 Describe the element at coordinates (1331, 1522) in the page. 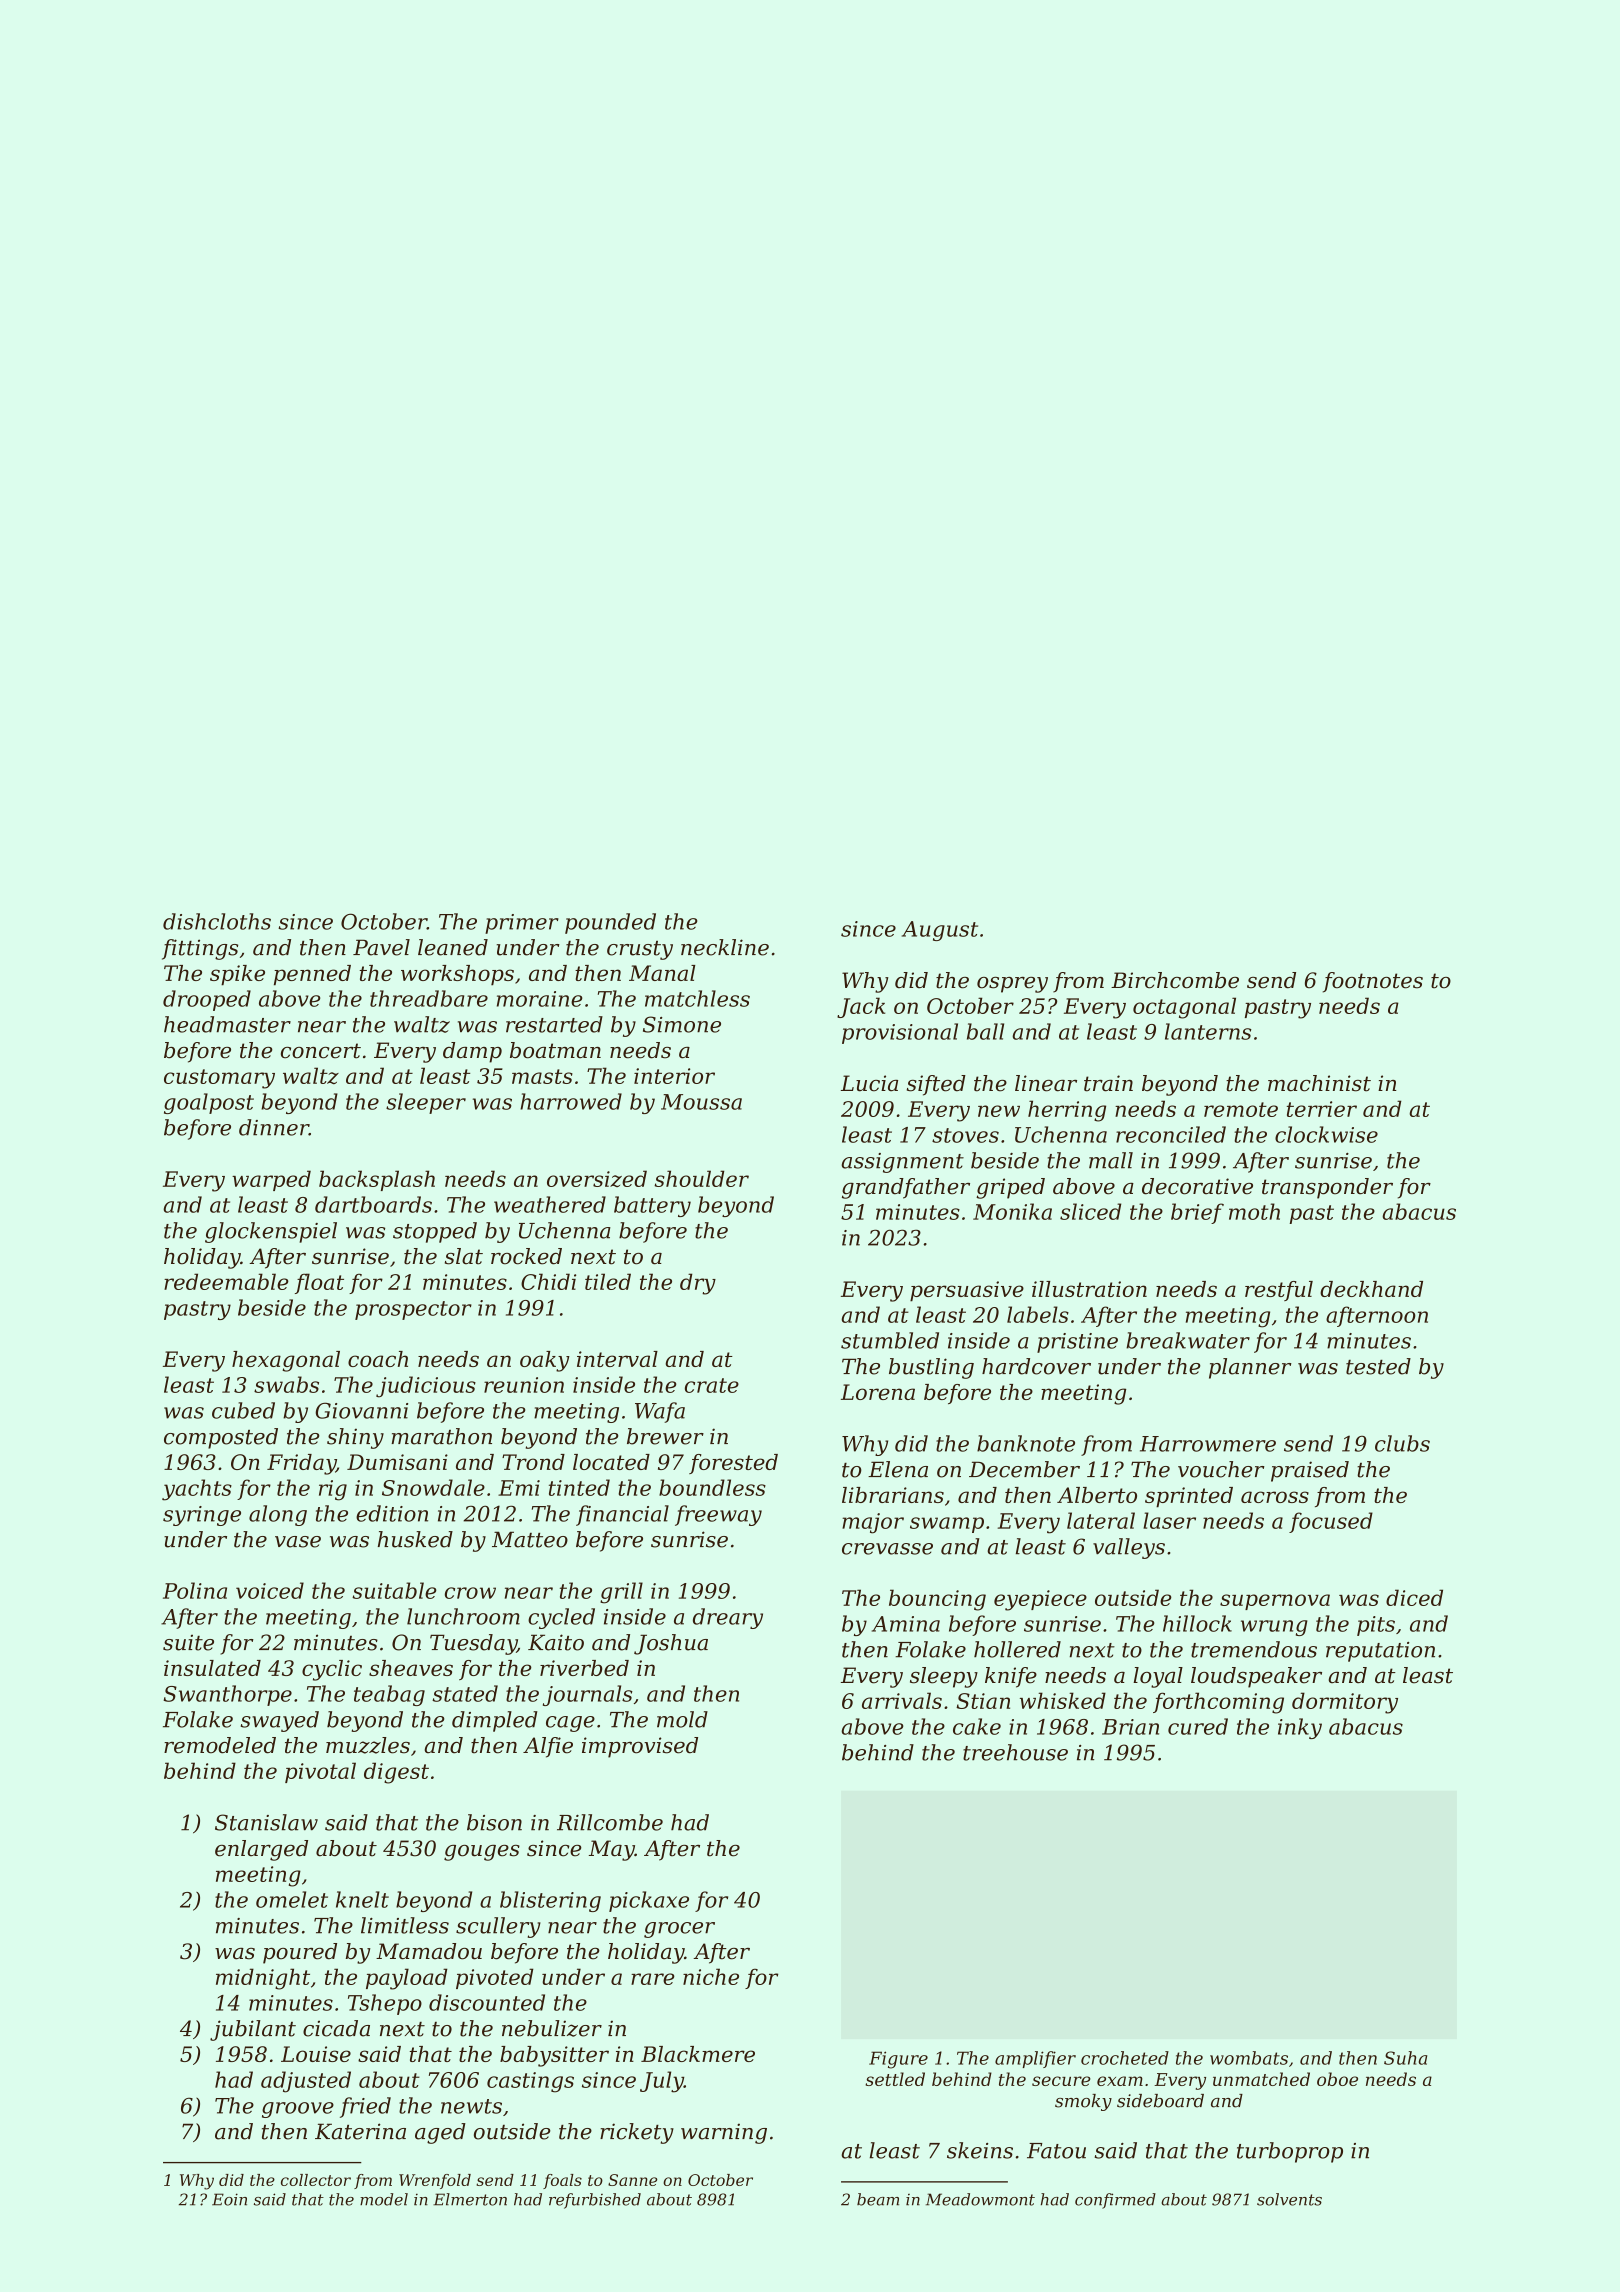

I see `focused` at that location.
